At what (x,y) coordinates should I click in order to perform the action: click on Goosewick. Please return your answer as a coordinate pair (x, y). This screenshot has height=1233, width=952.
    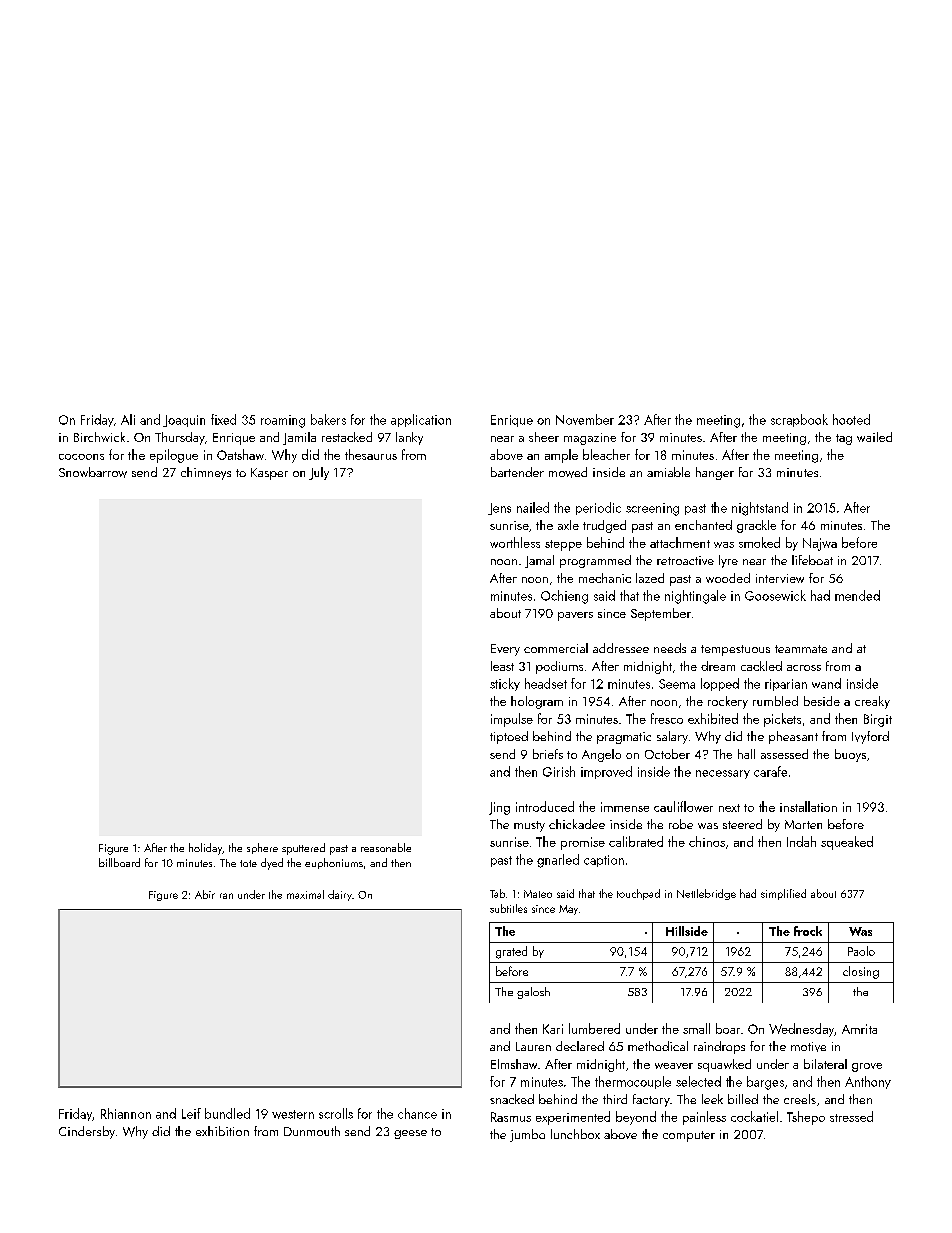
    Looking at the image, I should click on (775, 595).
